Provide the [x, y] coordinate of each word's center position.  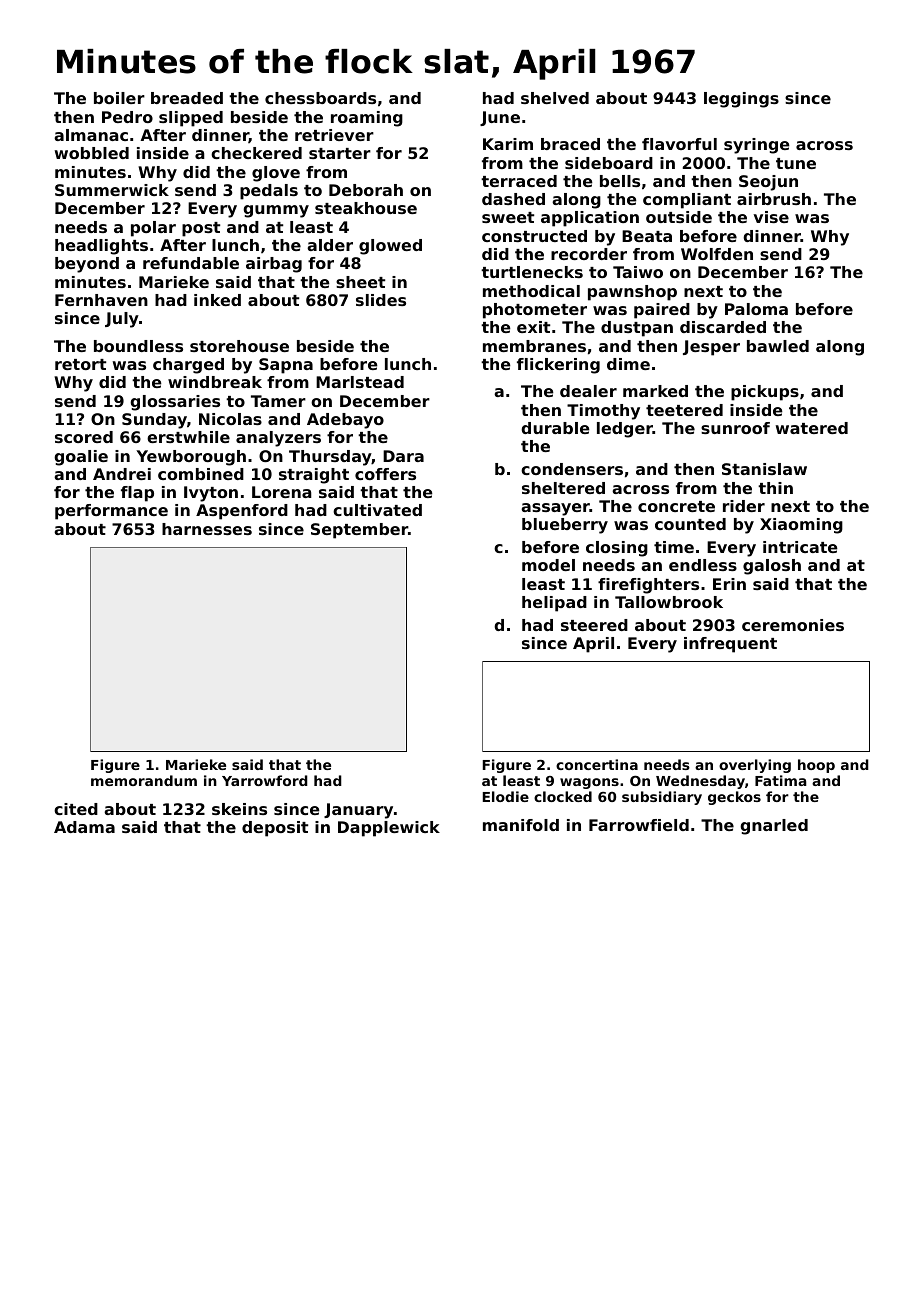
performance [111, 512]
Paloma [756, 309]
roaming [367, 119]
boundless [138, 346]
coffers [385, 474]
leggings [741, 100]
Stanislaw [764, 469]
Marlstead [360, 382]
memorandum [144, 780]
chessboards [320, 98]
